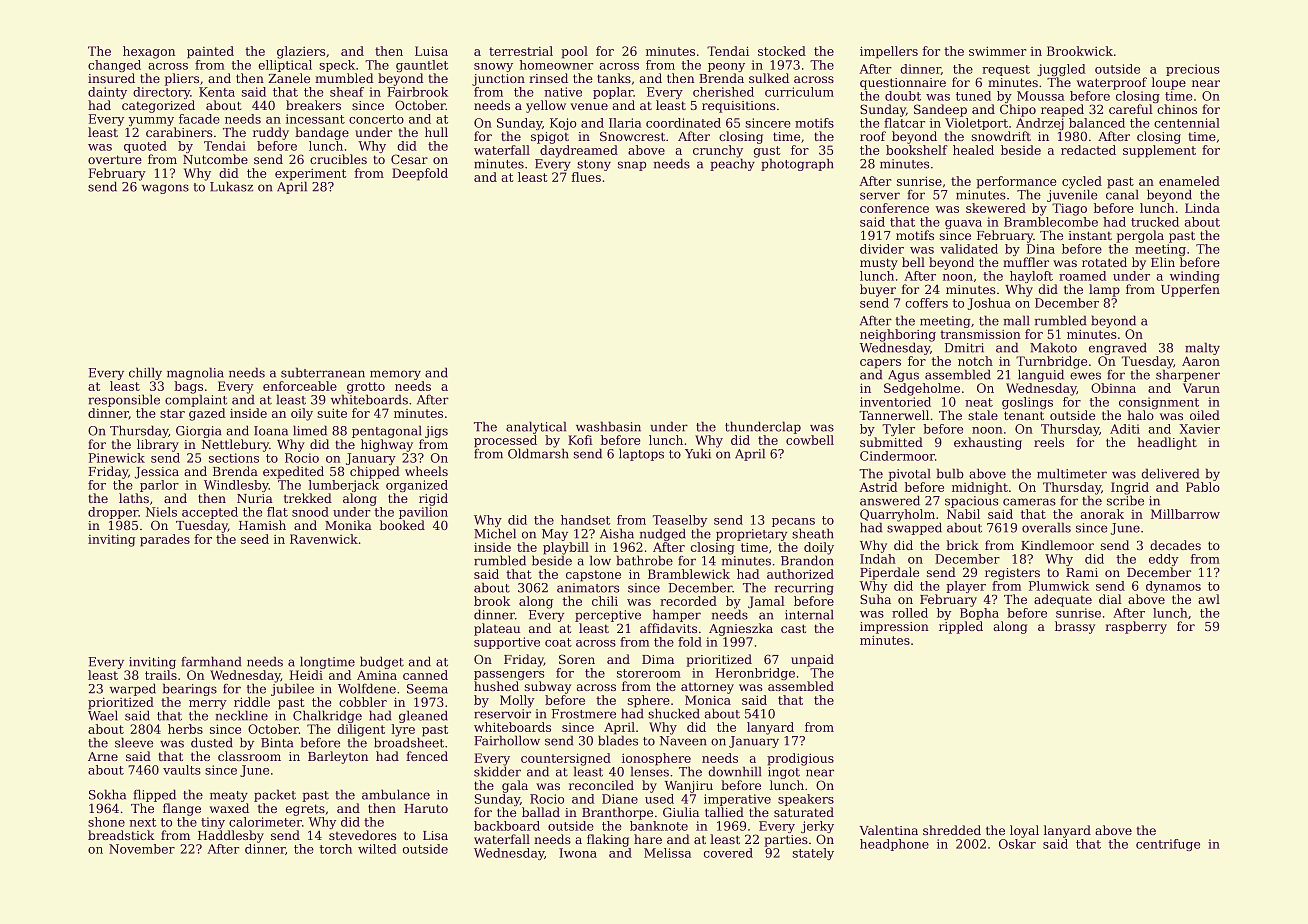 This screenshot has height=924, width=1308. I want to click on November, so click(142, 849).
